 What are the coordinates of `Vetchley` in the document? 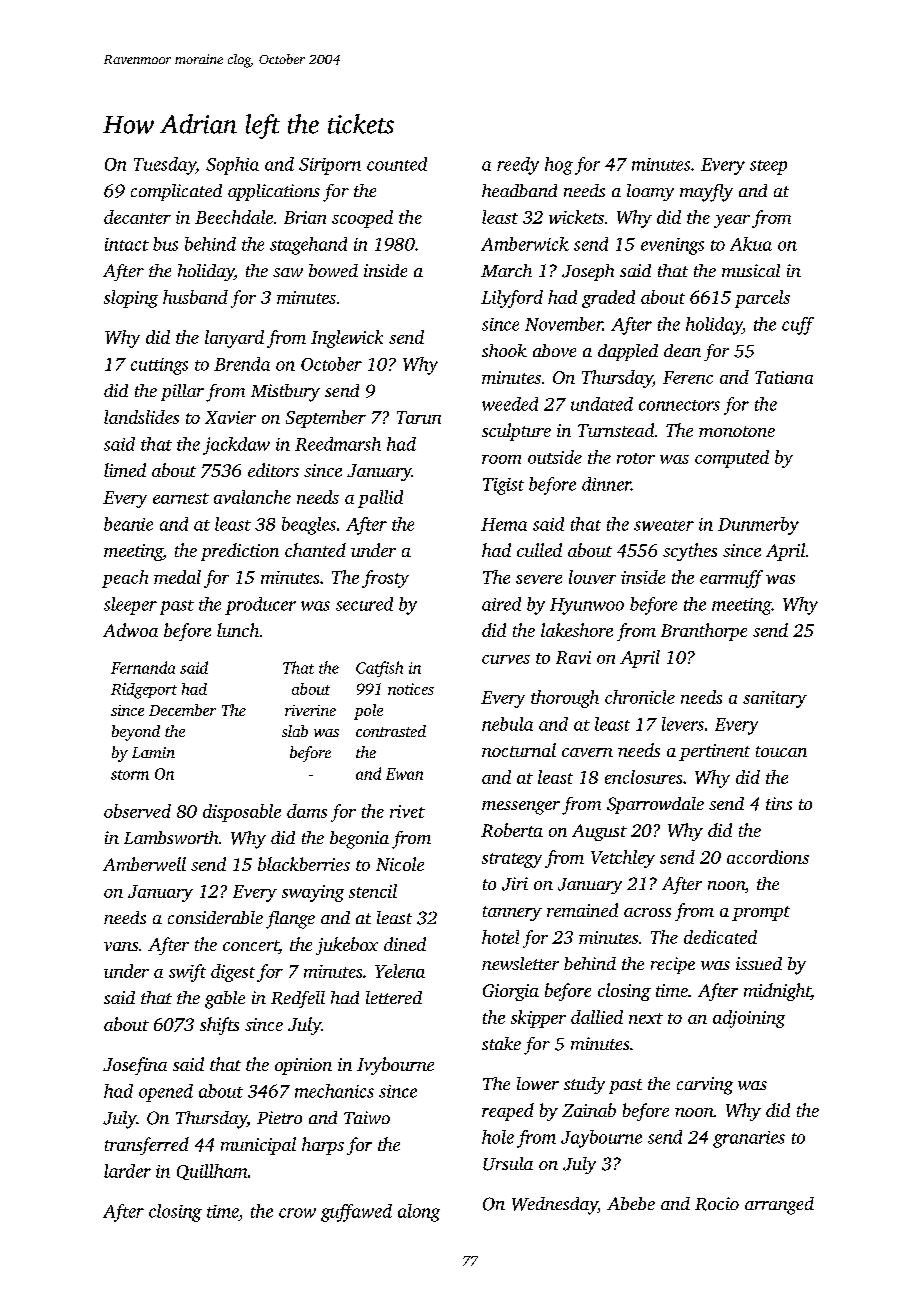 It's located at (623, 859).
